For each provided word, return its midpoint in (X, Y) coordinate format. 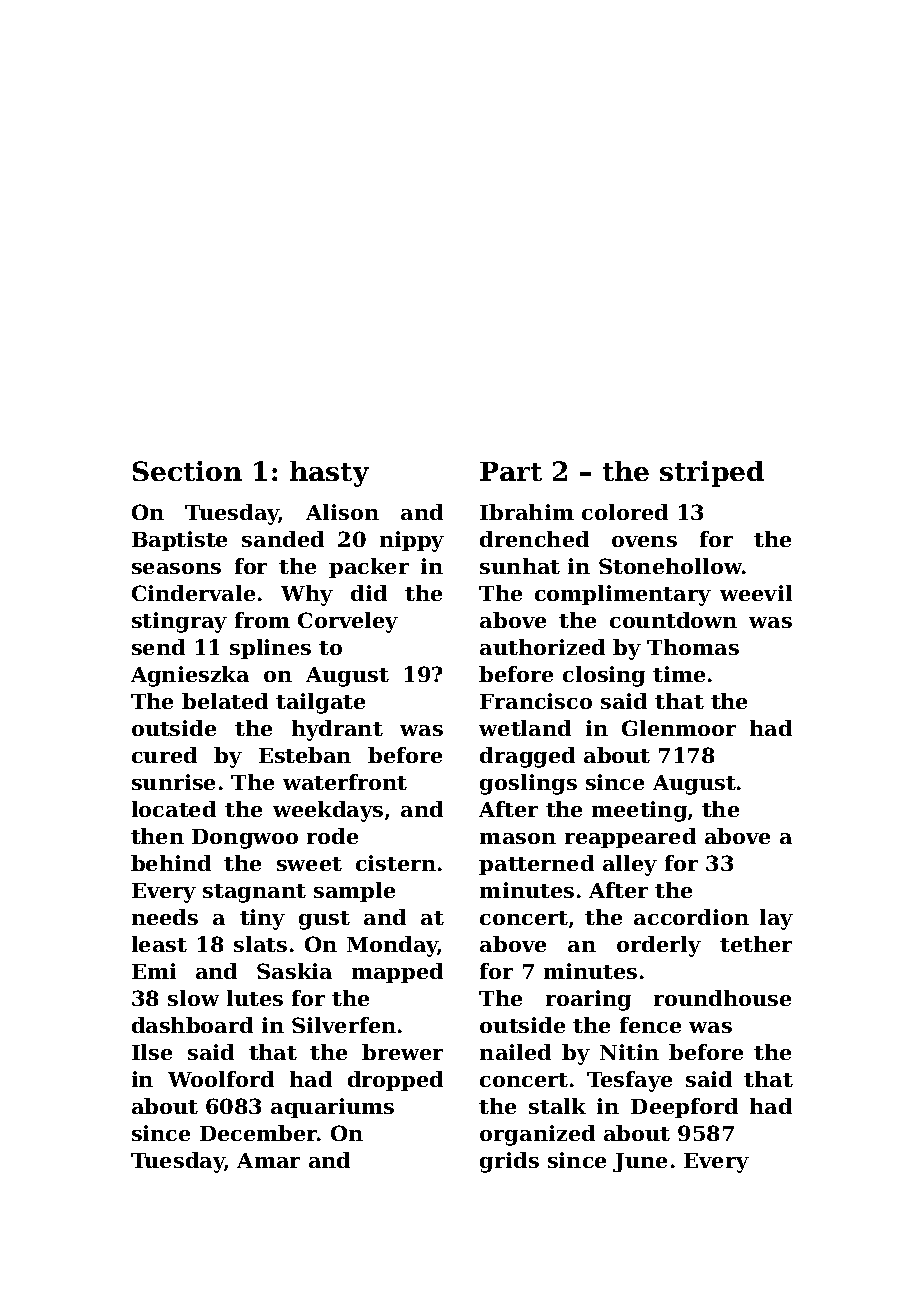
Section (187, 471)
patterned (536, 865)
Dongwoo (245, 839)
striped (712, 474)
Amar (268, 1160)
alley (630, 865)
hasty (329, 474)
